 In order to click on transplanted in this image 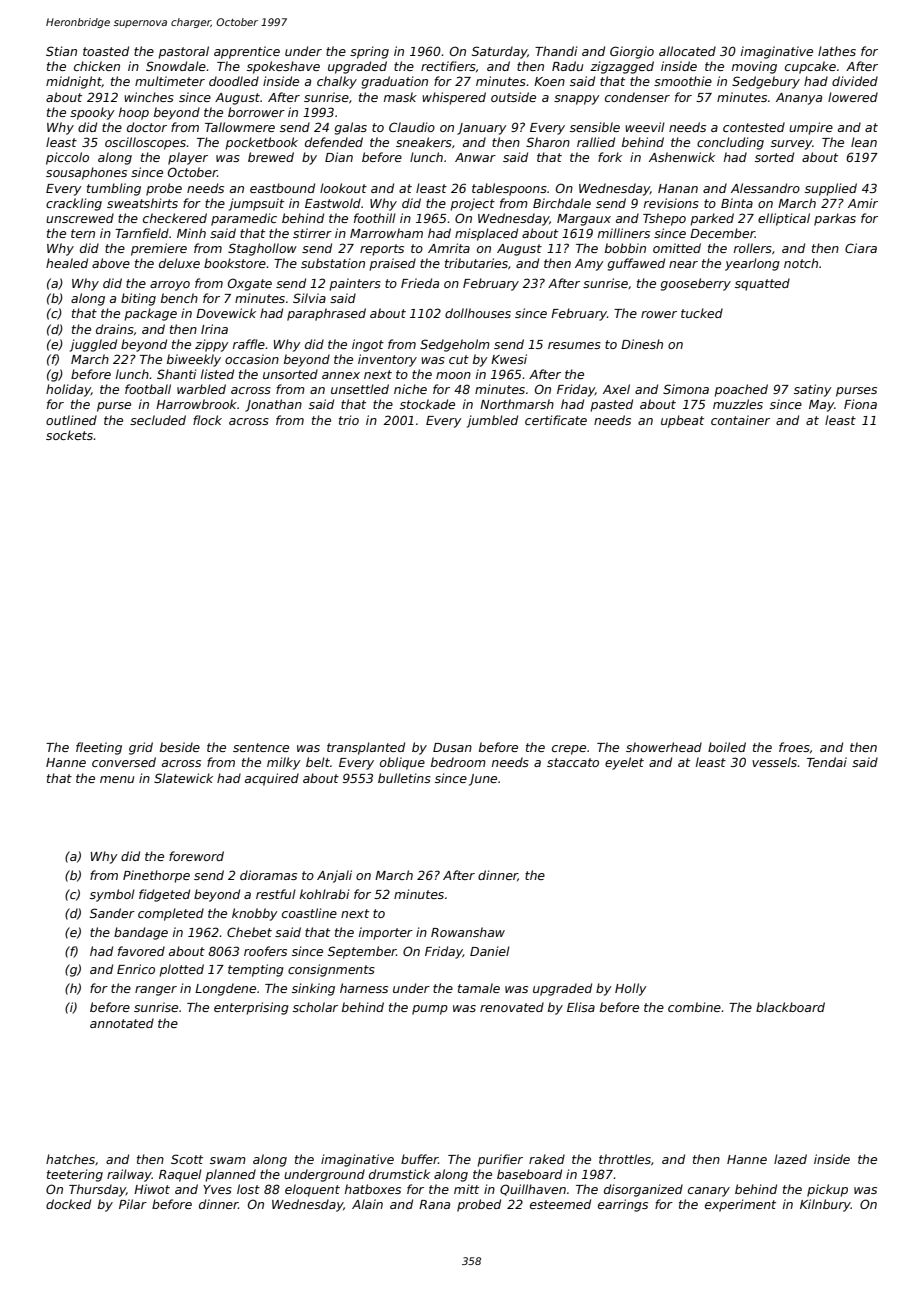, I will do `click(366, 748)`.
